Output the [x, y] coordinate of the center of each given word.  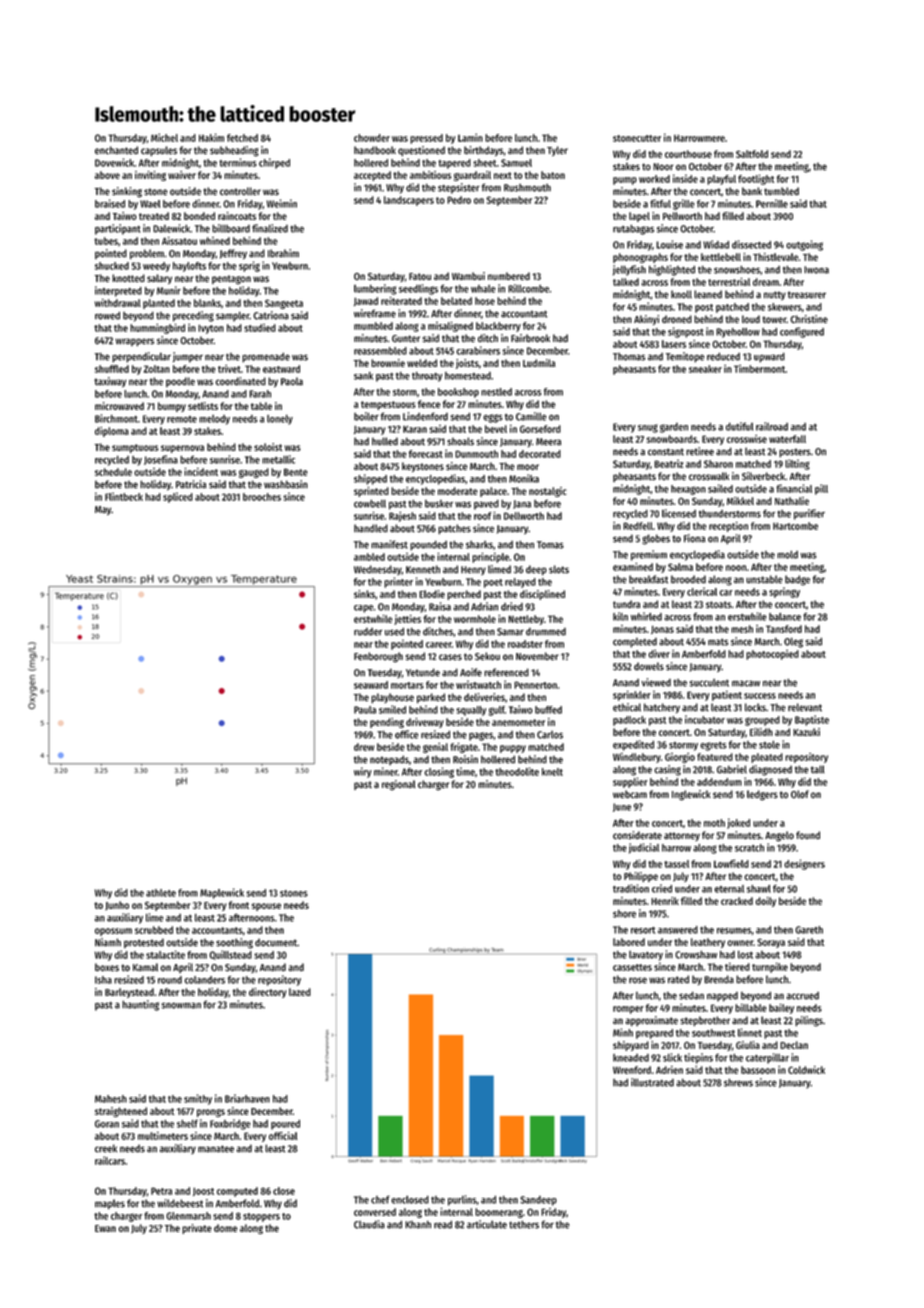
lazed [300, 992]
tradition [631, 888]
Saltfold [752, 154]
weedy [156, 267]
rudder [368, 632]
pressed [426, 139]
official [283, 1136]
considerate [637, 835]
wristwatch [478, 684]
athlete [161, 893]
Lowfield [731, 863]
